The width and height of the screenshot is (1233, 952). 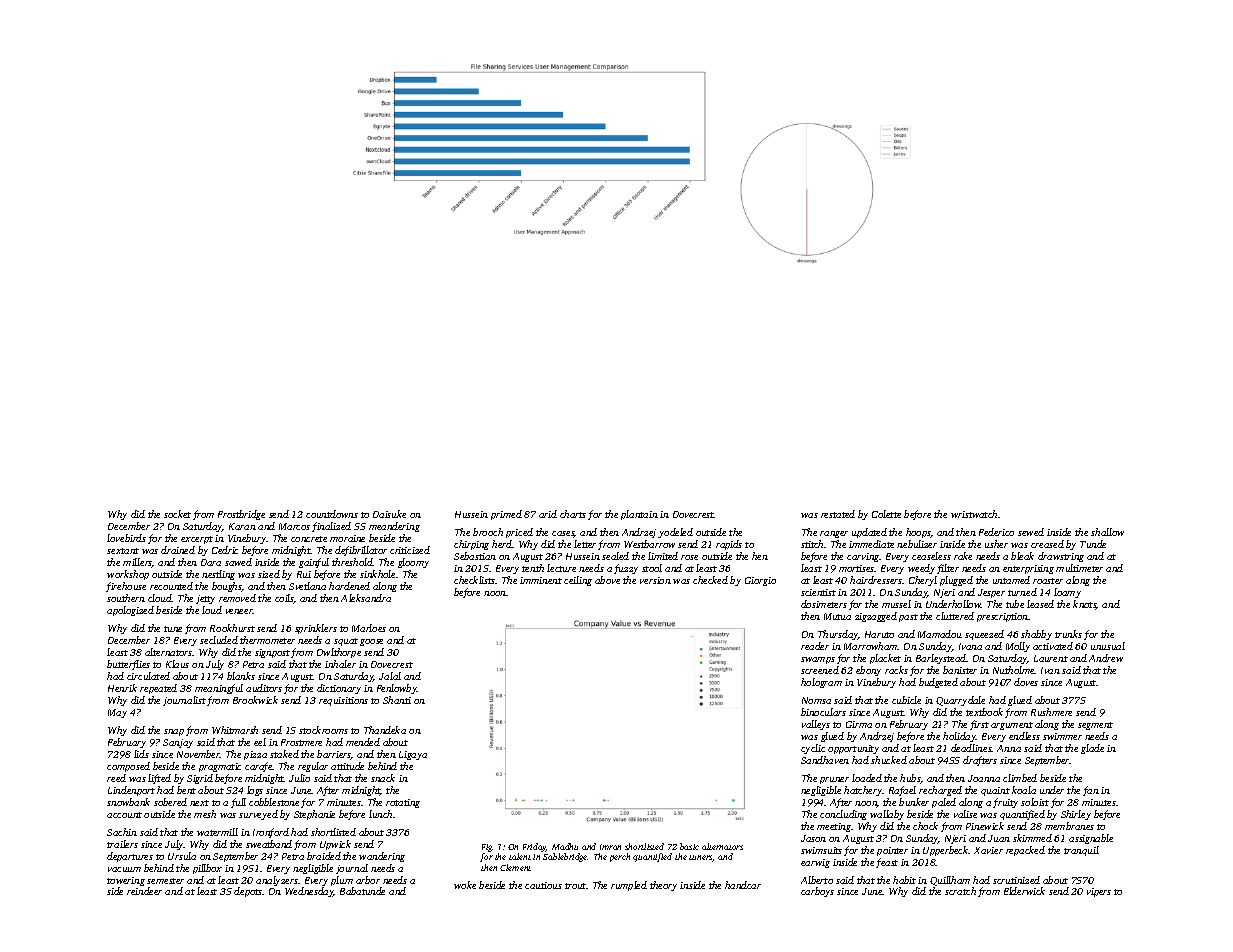 What do you see at coordinates (260, 742) in the screenshot?
I see `eel` at bounding box center [260, 742].
